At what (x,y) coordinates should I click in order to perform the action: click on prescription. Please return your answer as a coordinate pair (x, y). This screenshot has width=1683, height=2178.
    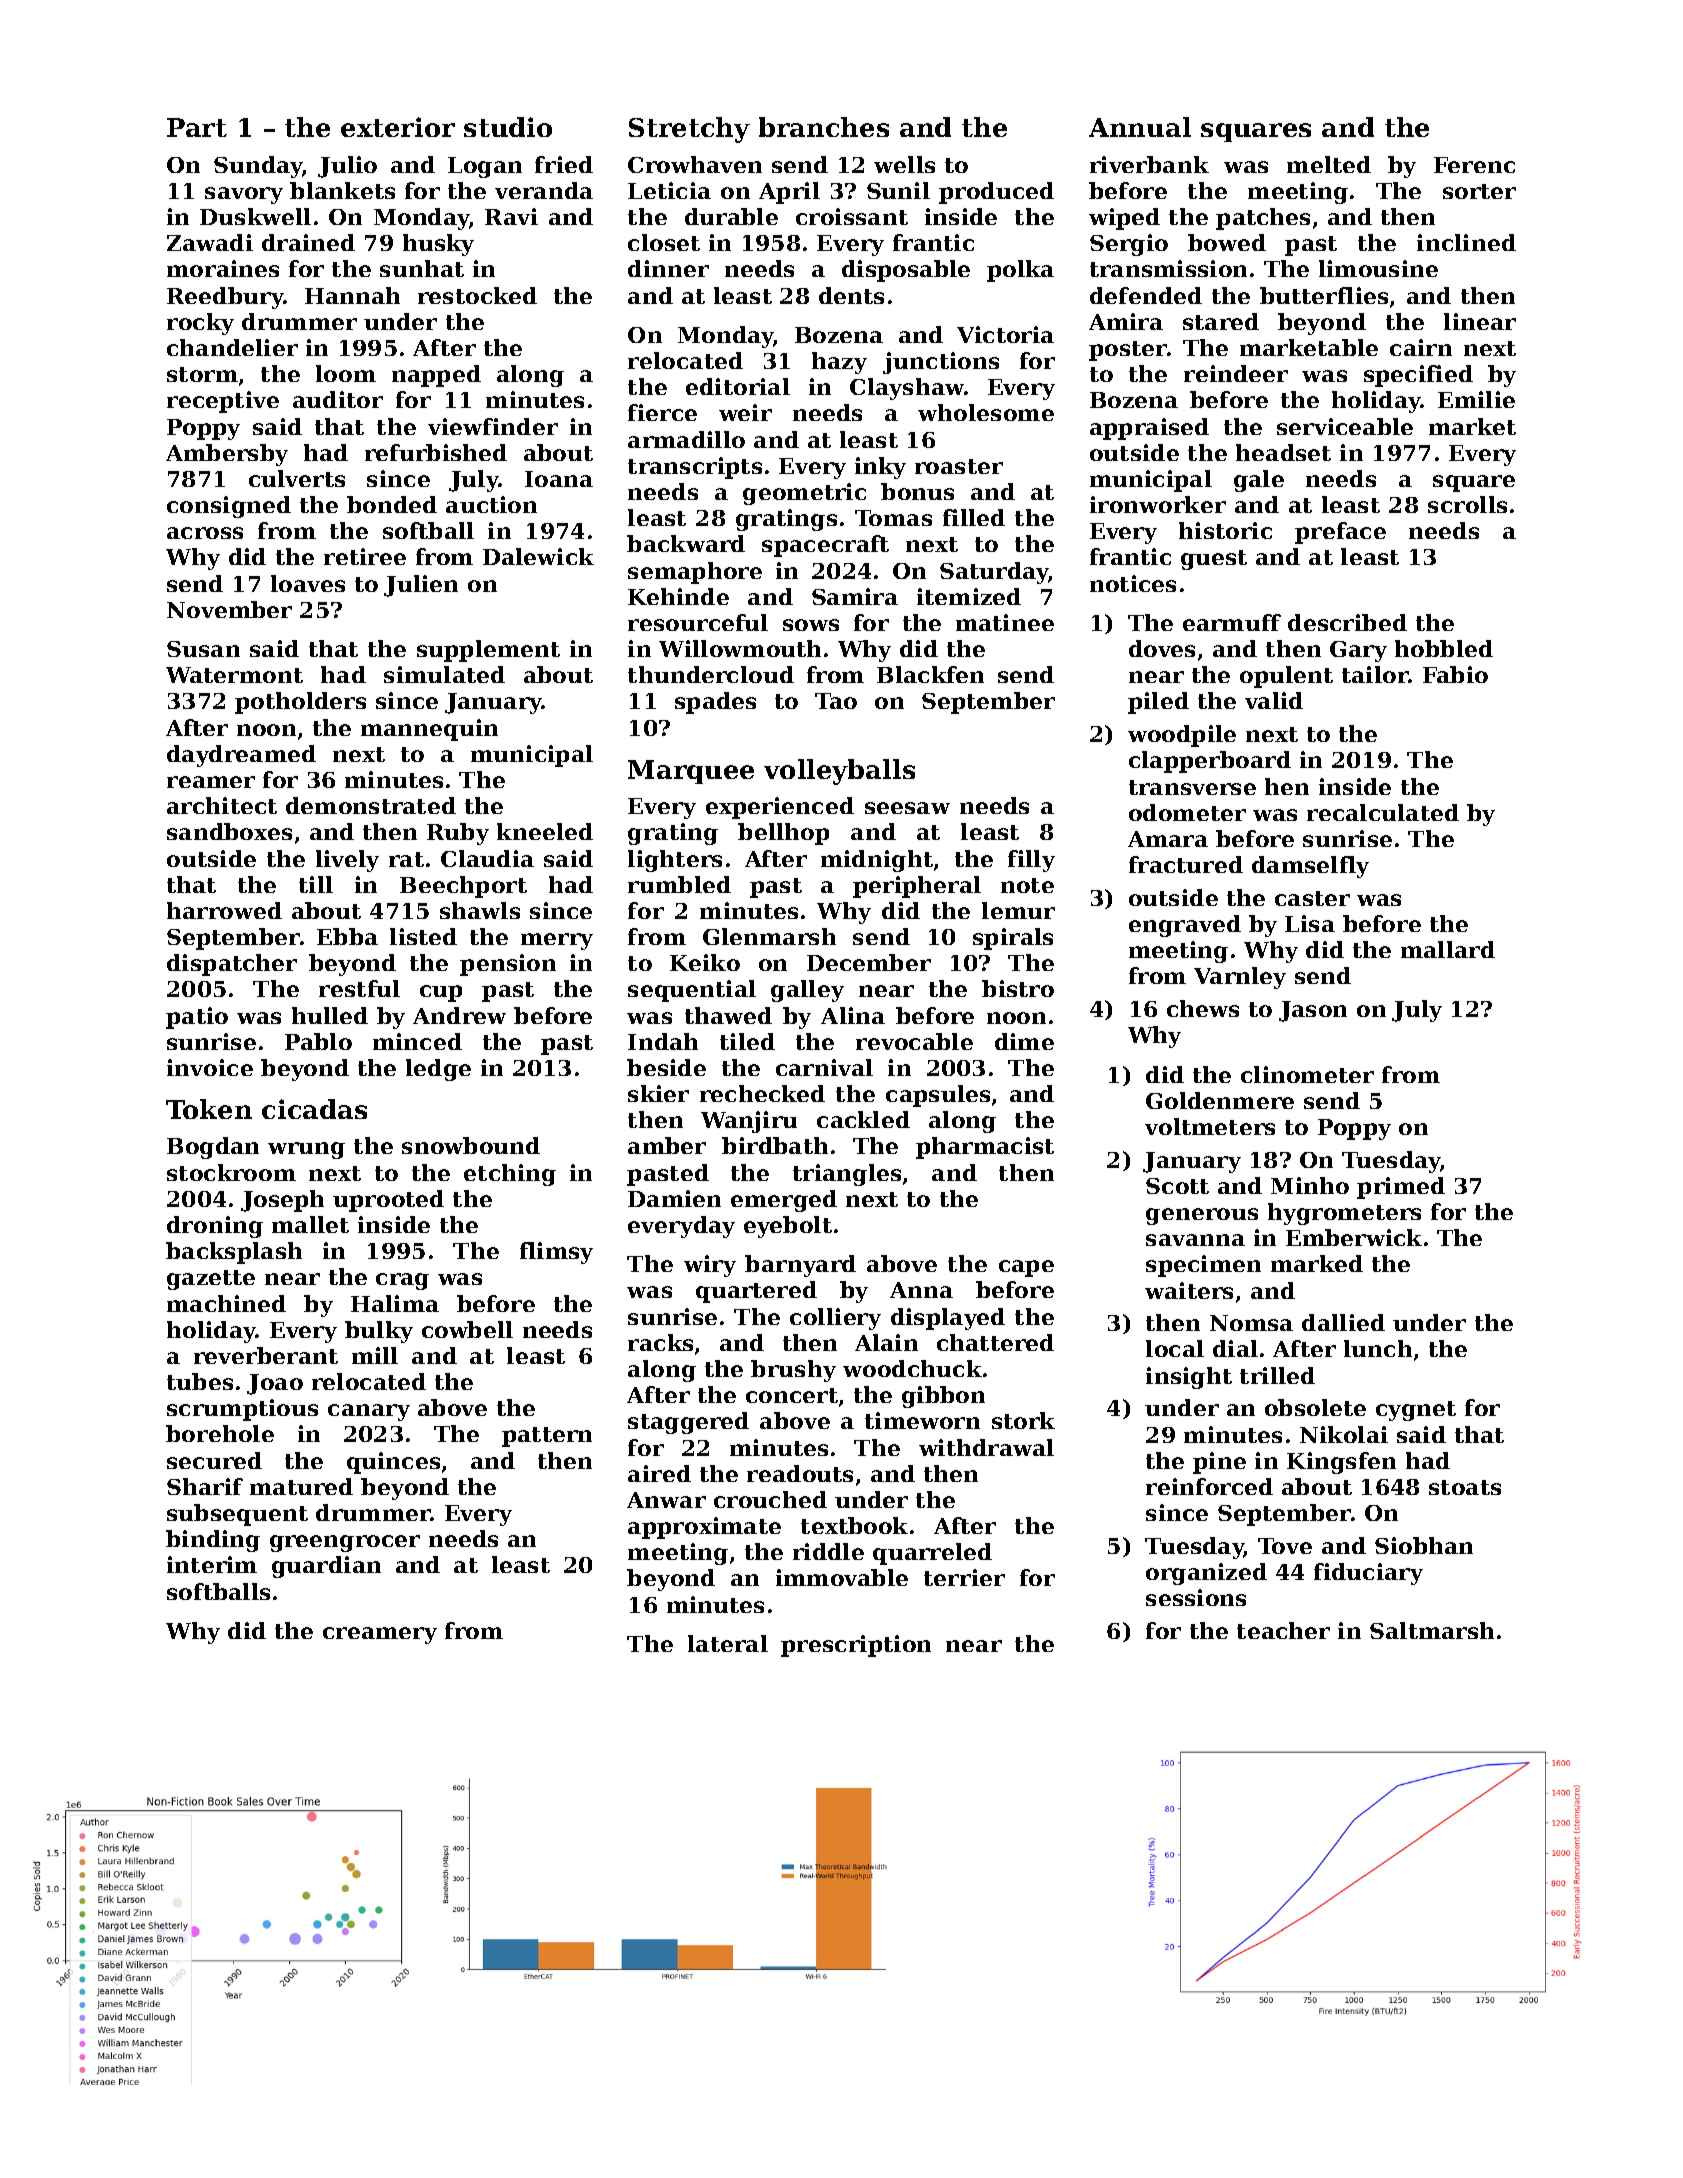
    Looking at the image, I should click on (856, 1646).
